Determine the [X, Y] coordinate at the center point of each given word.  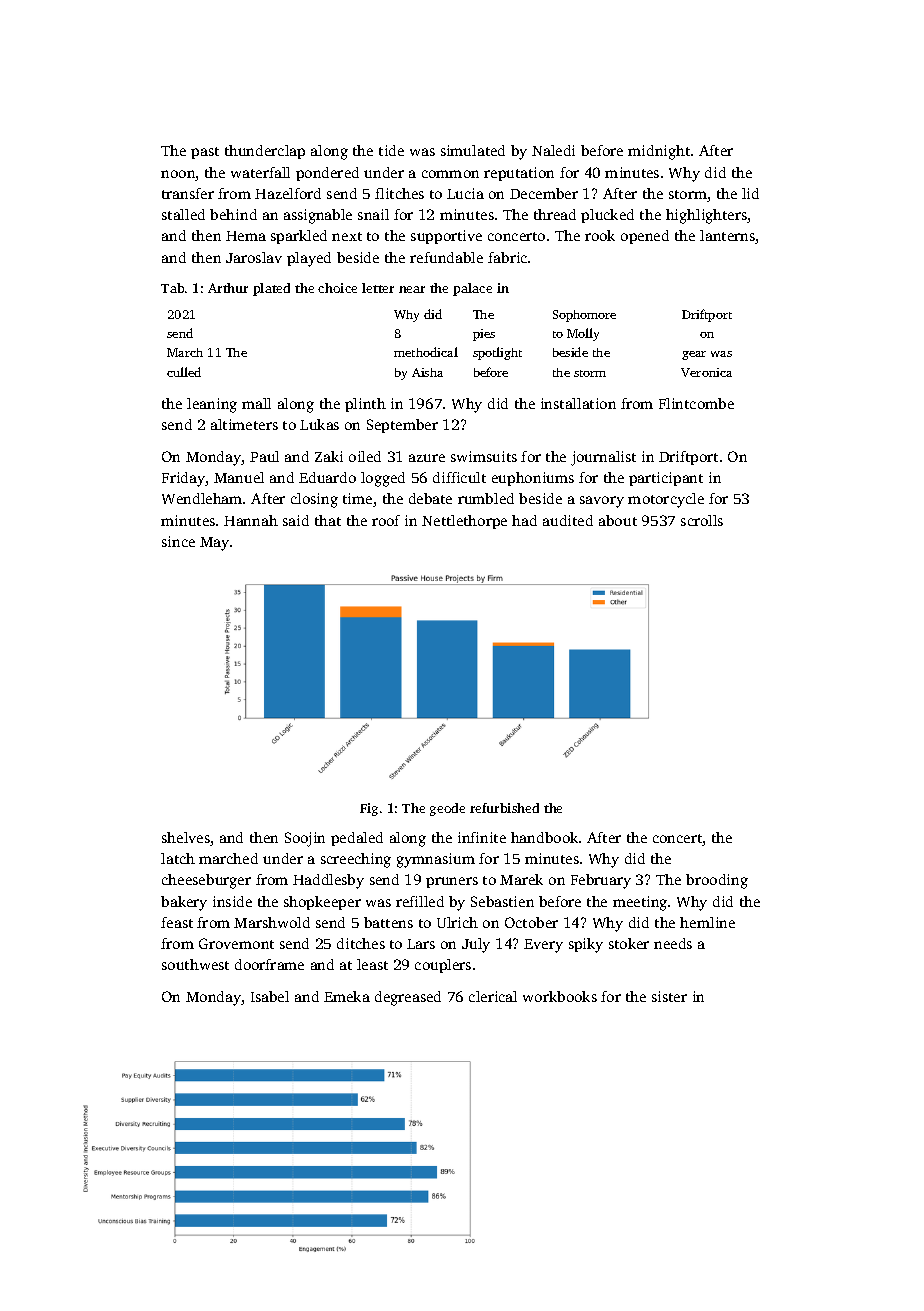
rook [600, 235]
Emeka [347, 996]
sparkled [299, 237]
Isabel [270, 996]
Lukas [319, 424]
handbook [544, 837]
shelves [186, 839]
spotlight [497, 353]
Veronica [706, 372]
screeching [356, 860]
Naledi [553, 150]
